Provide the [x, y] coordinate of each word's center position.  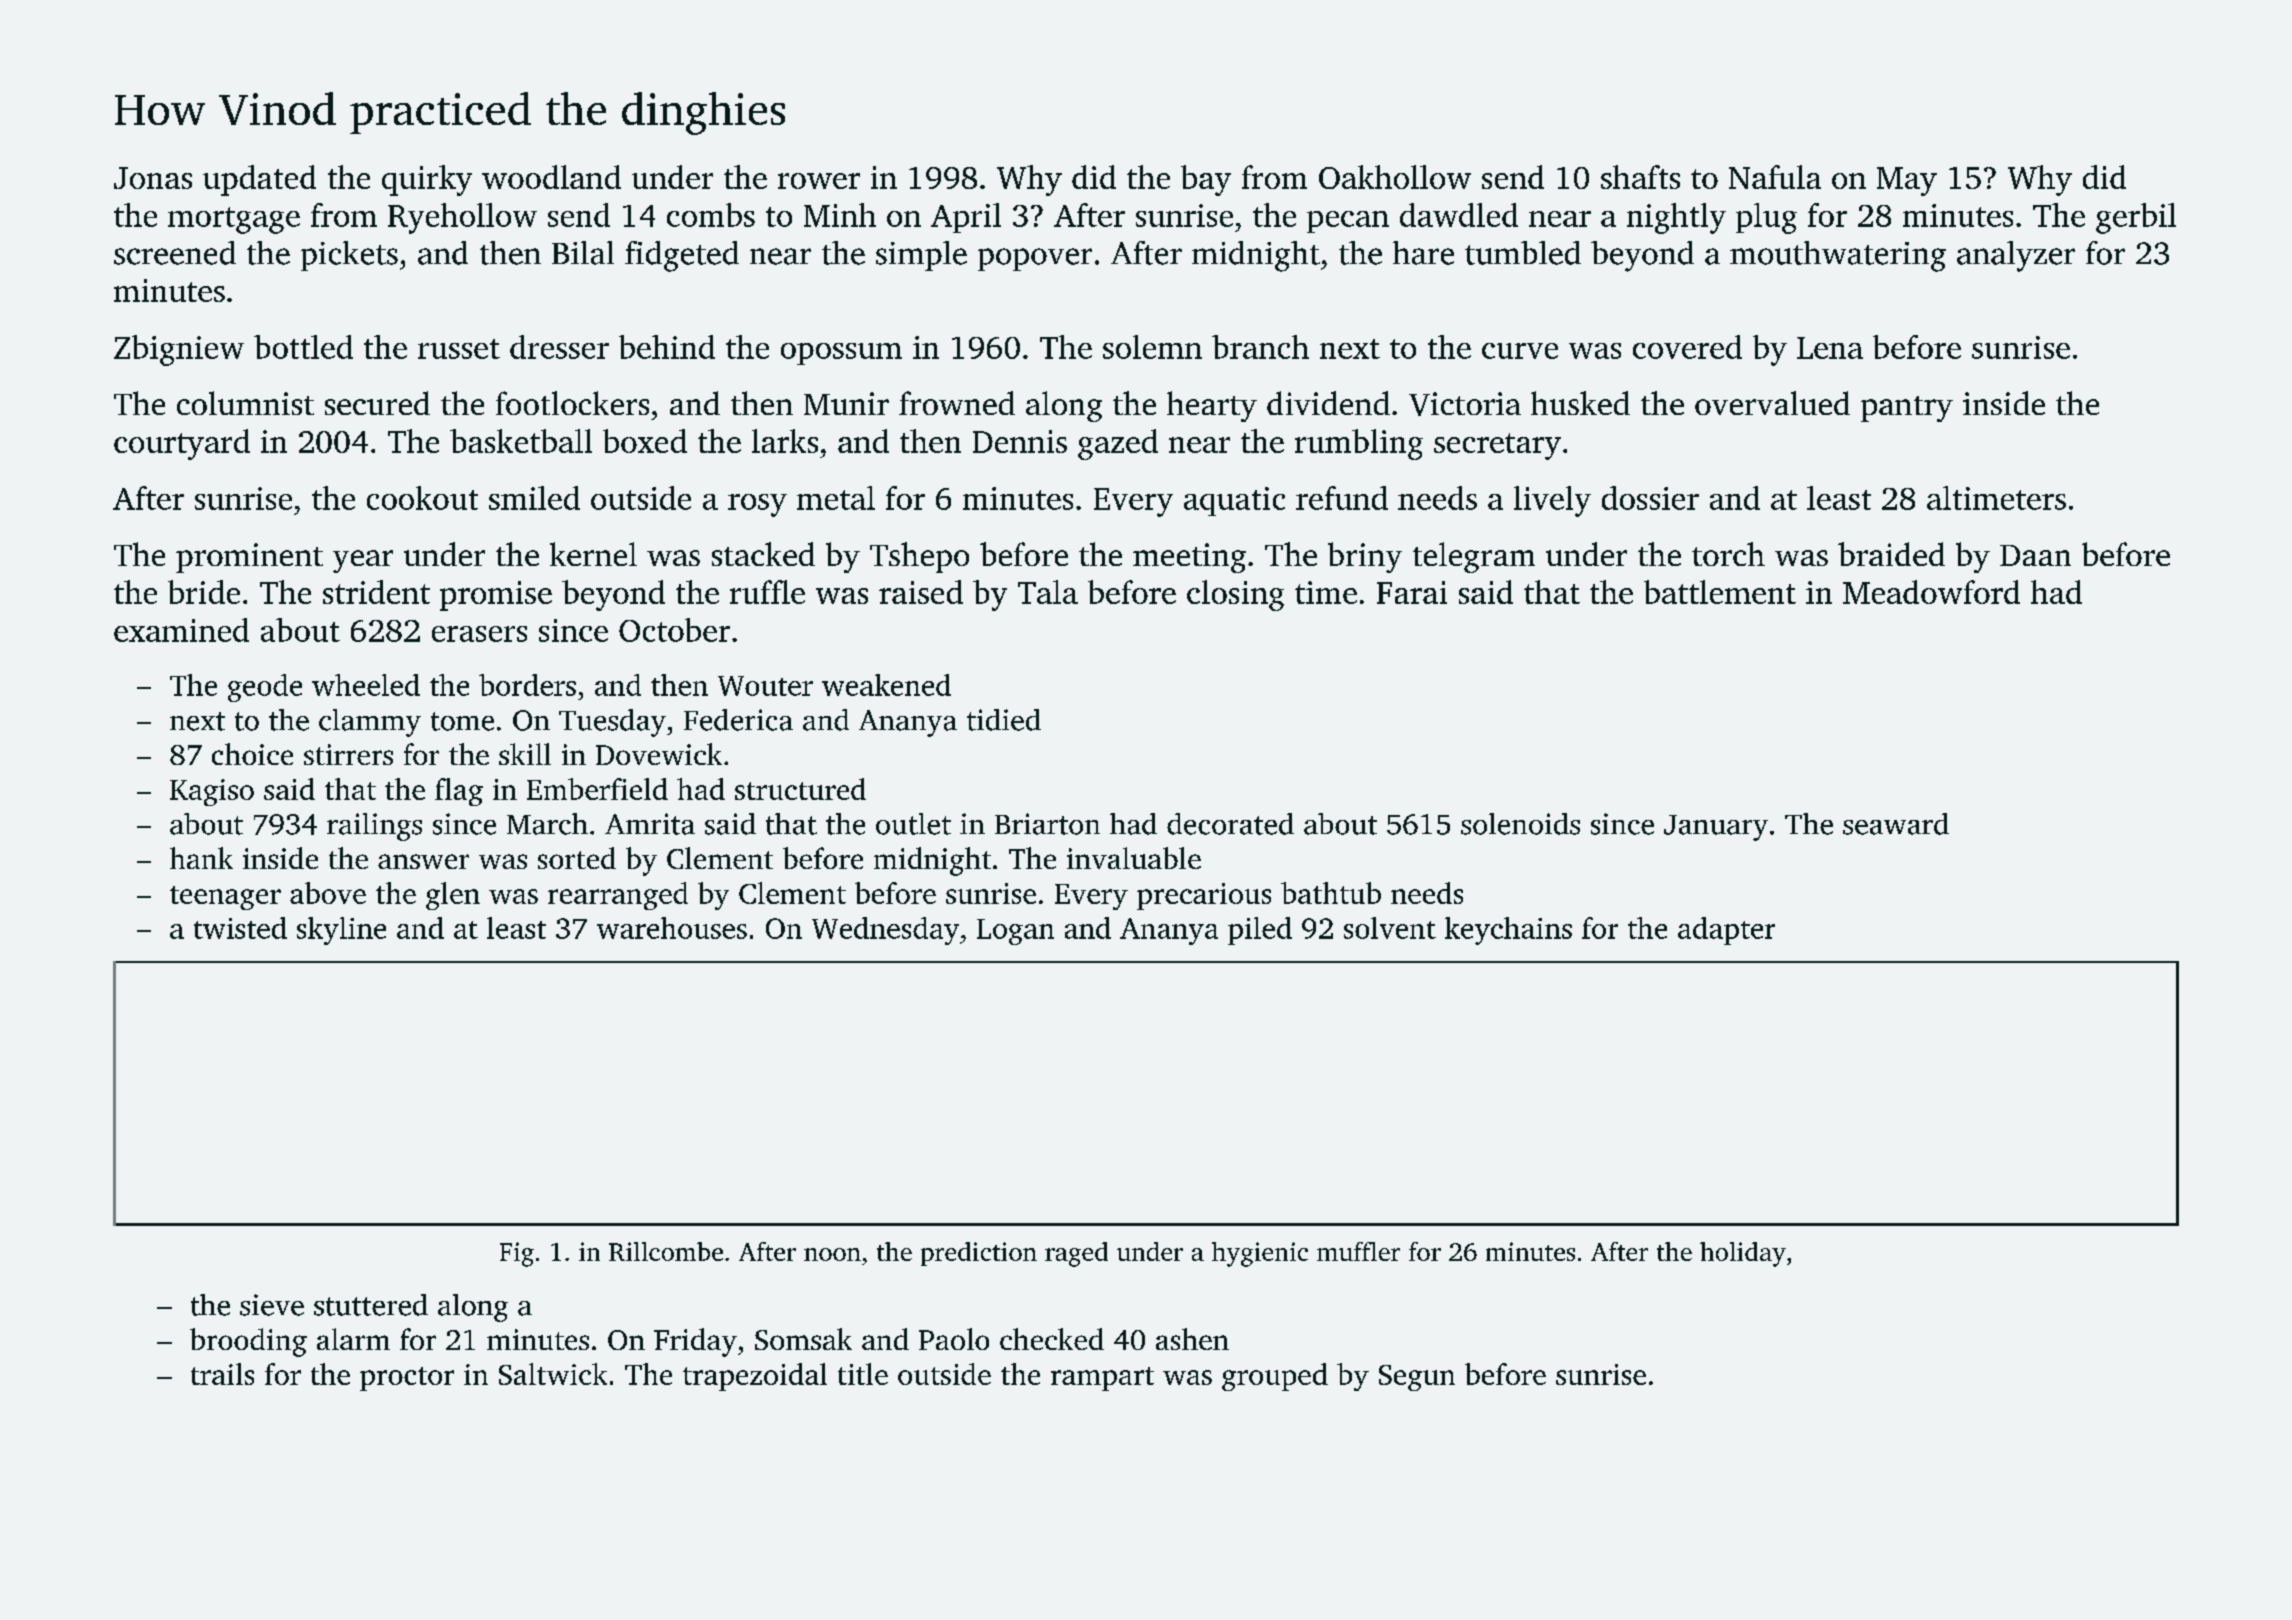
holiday [1743, 1254]
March [547, 824]
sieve [272, 1305]
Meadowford [1931, 592]
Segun [1417, 1378]
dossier [1650, 498]
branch [1260, 347]
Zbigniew [179, 350]
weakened [886, 685]
